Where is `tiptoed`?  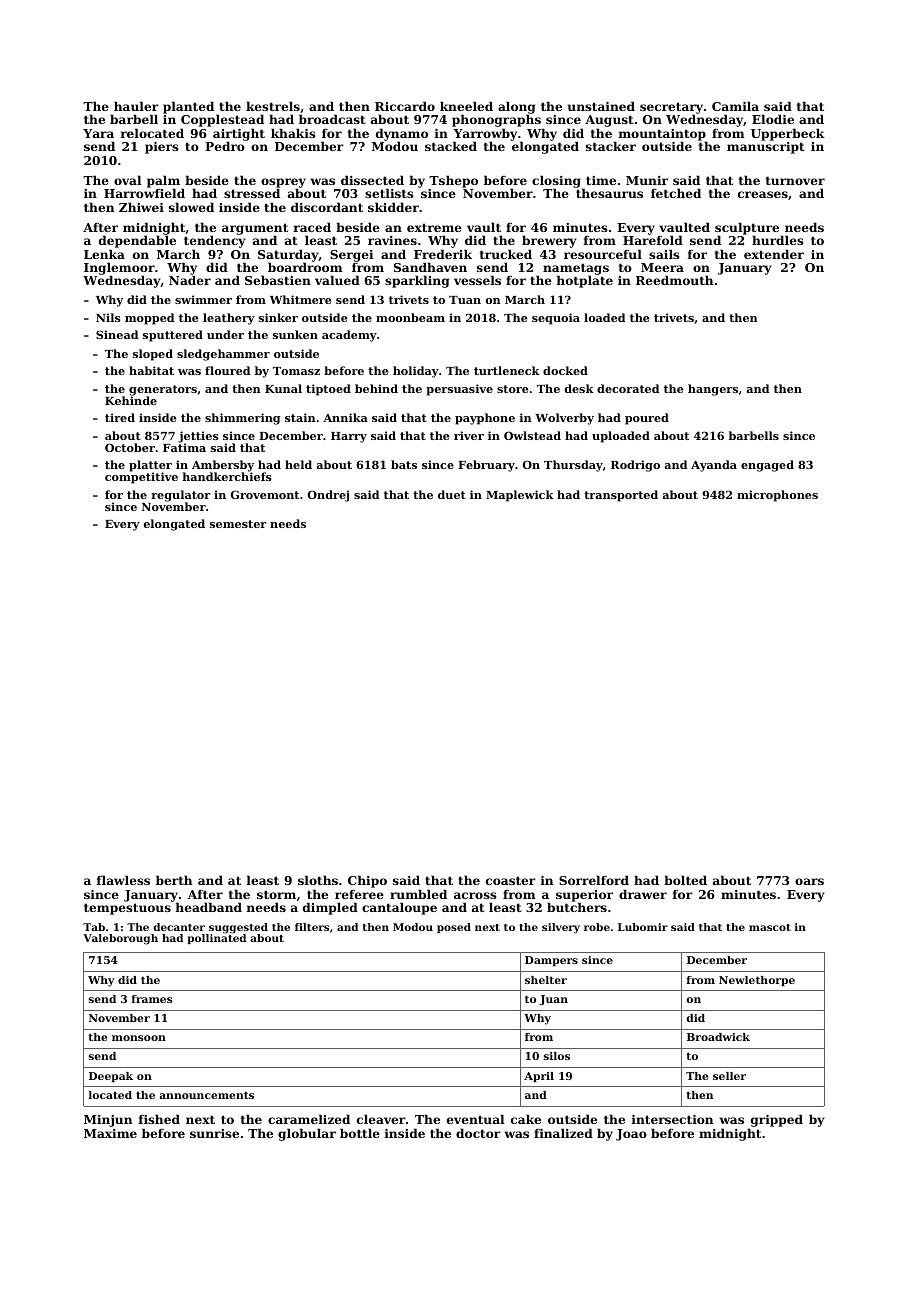 tiptoed is located at coordinates (328, 390).
